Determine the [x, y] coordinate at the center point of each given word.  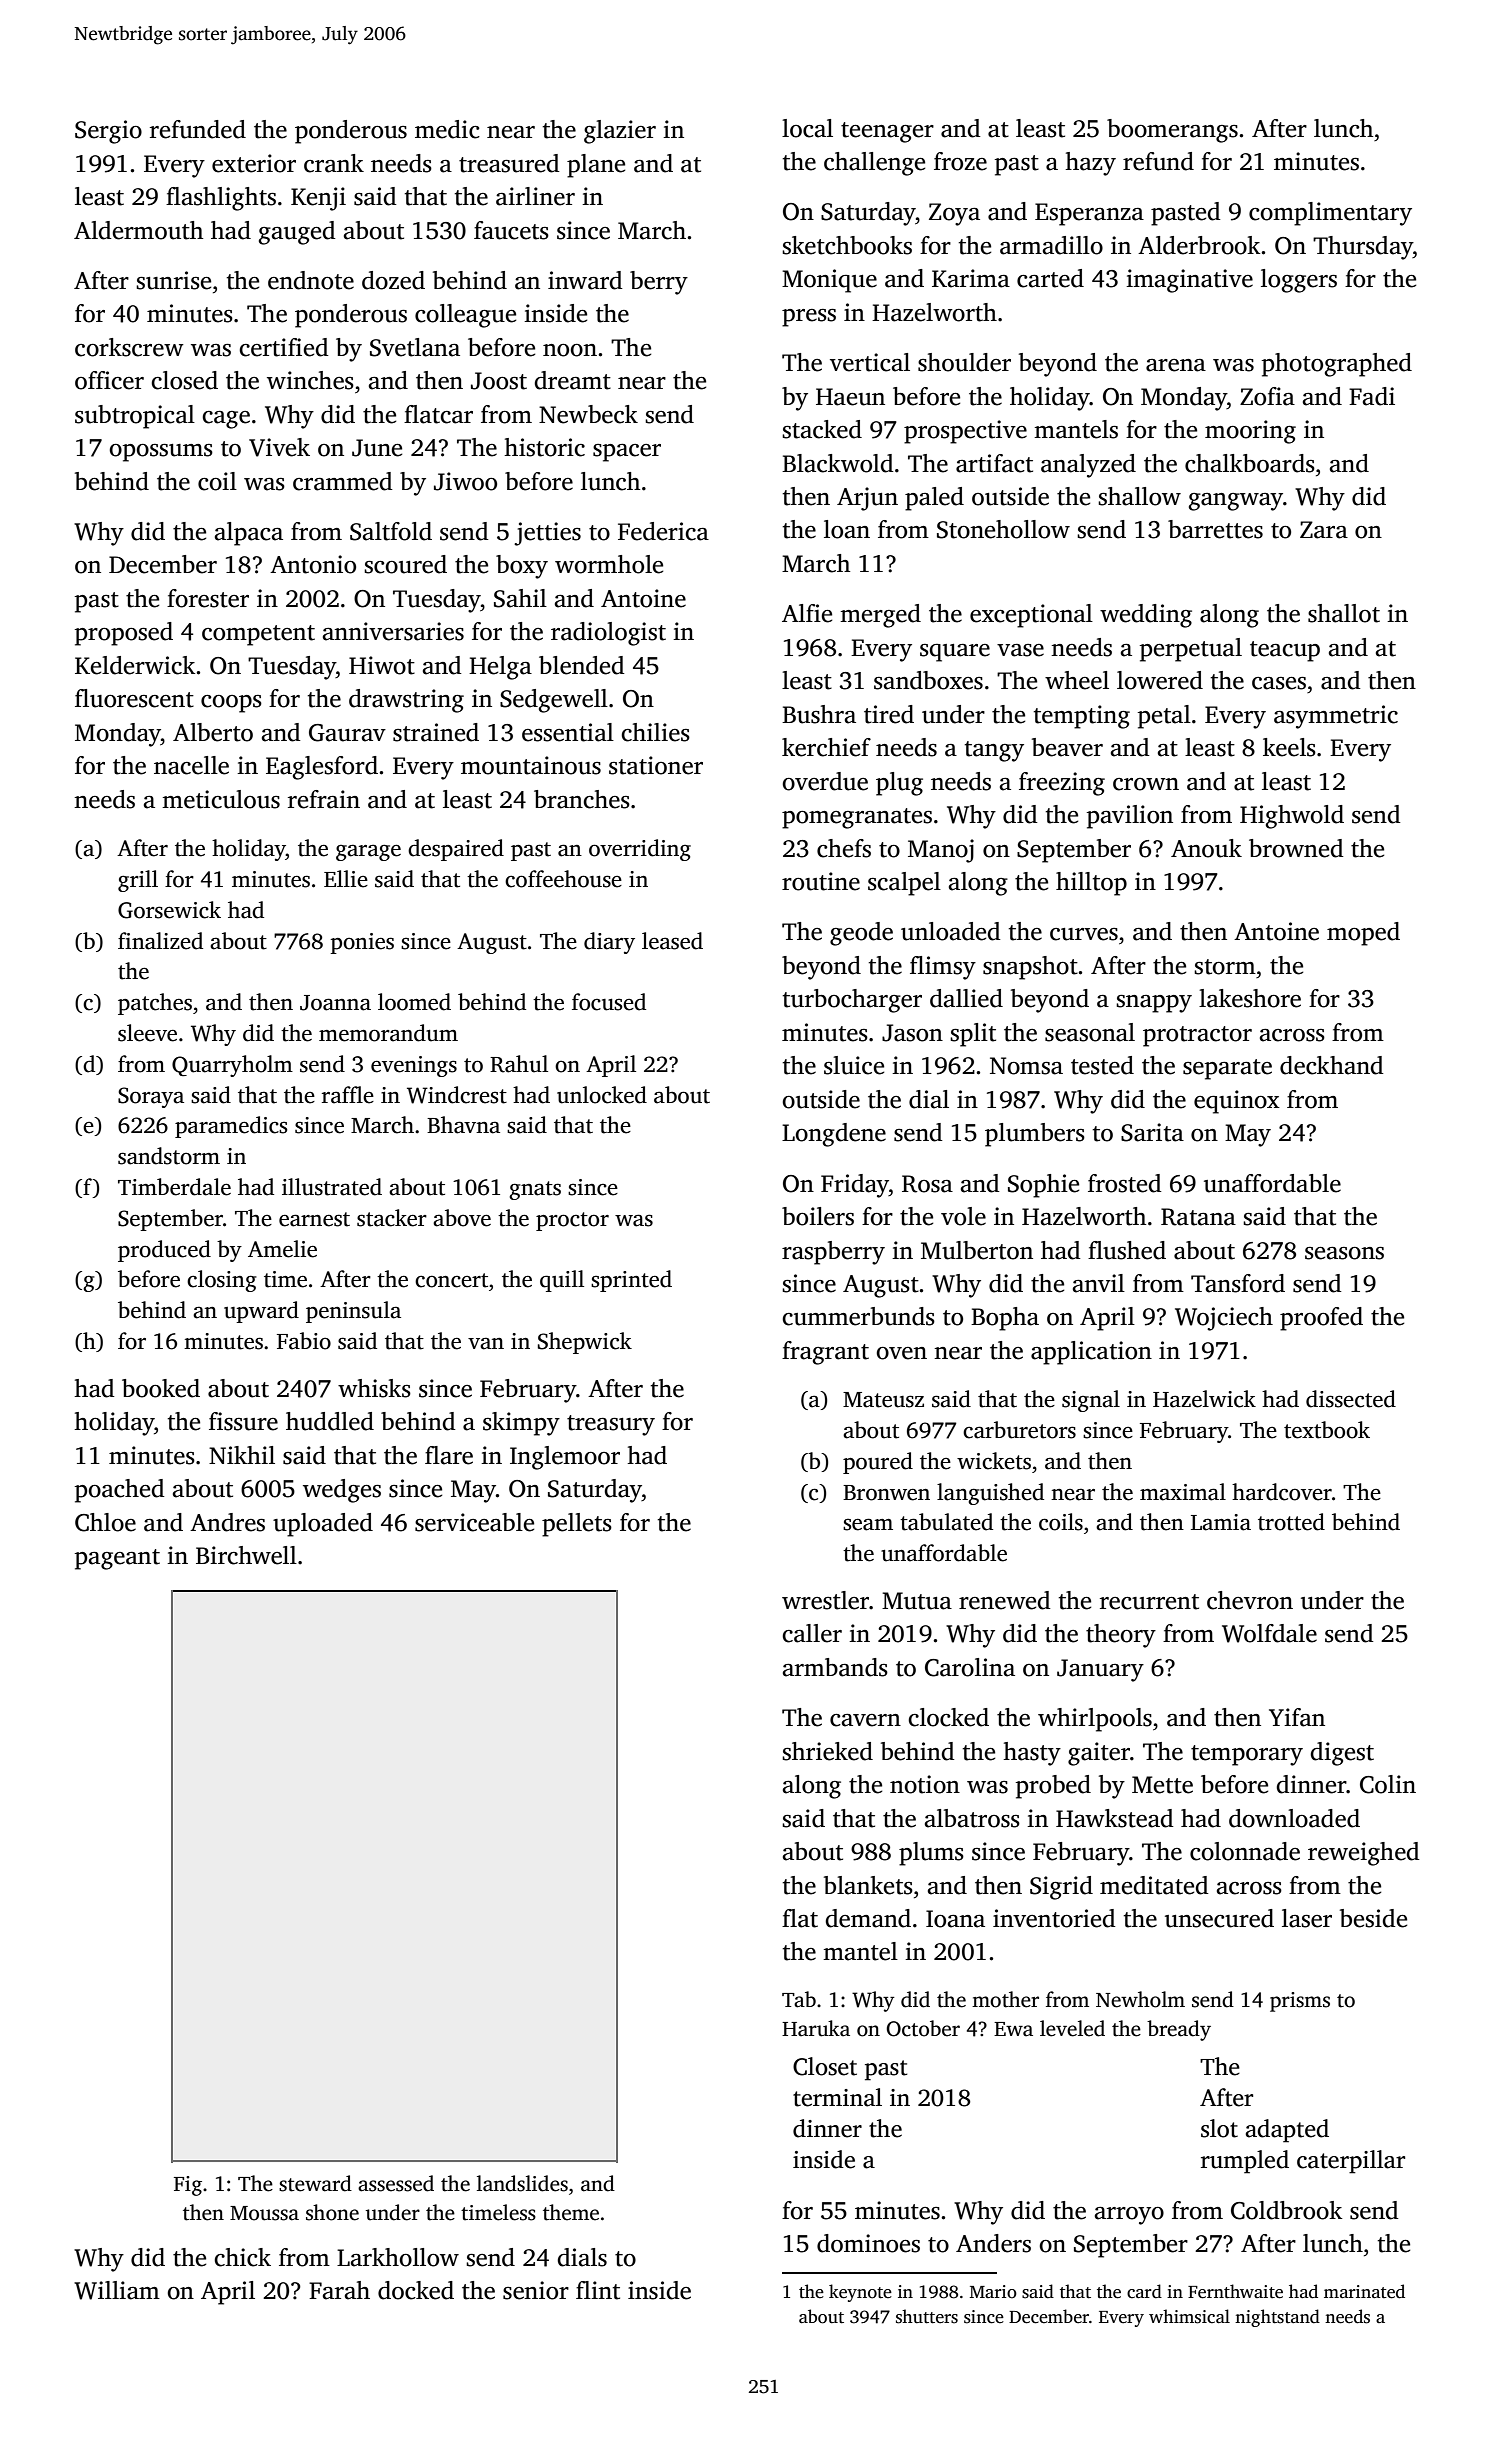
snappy [1154, 1004]
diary [609, 943]
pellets [577, 1525]
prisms [1300, 2002]
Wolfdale [1269, 1633]
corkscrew [129, 347]
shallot [1344, 613]
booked [161, 1388]
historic [544, 447]
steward [315, 2183]
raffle [348, 1095]
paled [934, 499]
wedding [1146, 616]
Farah [339, 2290]
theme [571, 2212]
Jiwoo [465, 481]
